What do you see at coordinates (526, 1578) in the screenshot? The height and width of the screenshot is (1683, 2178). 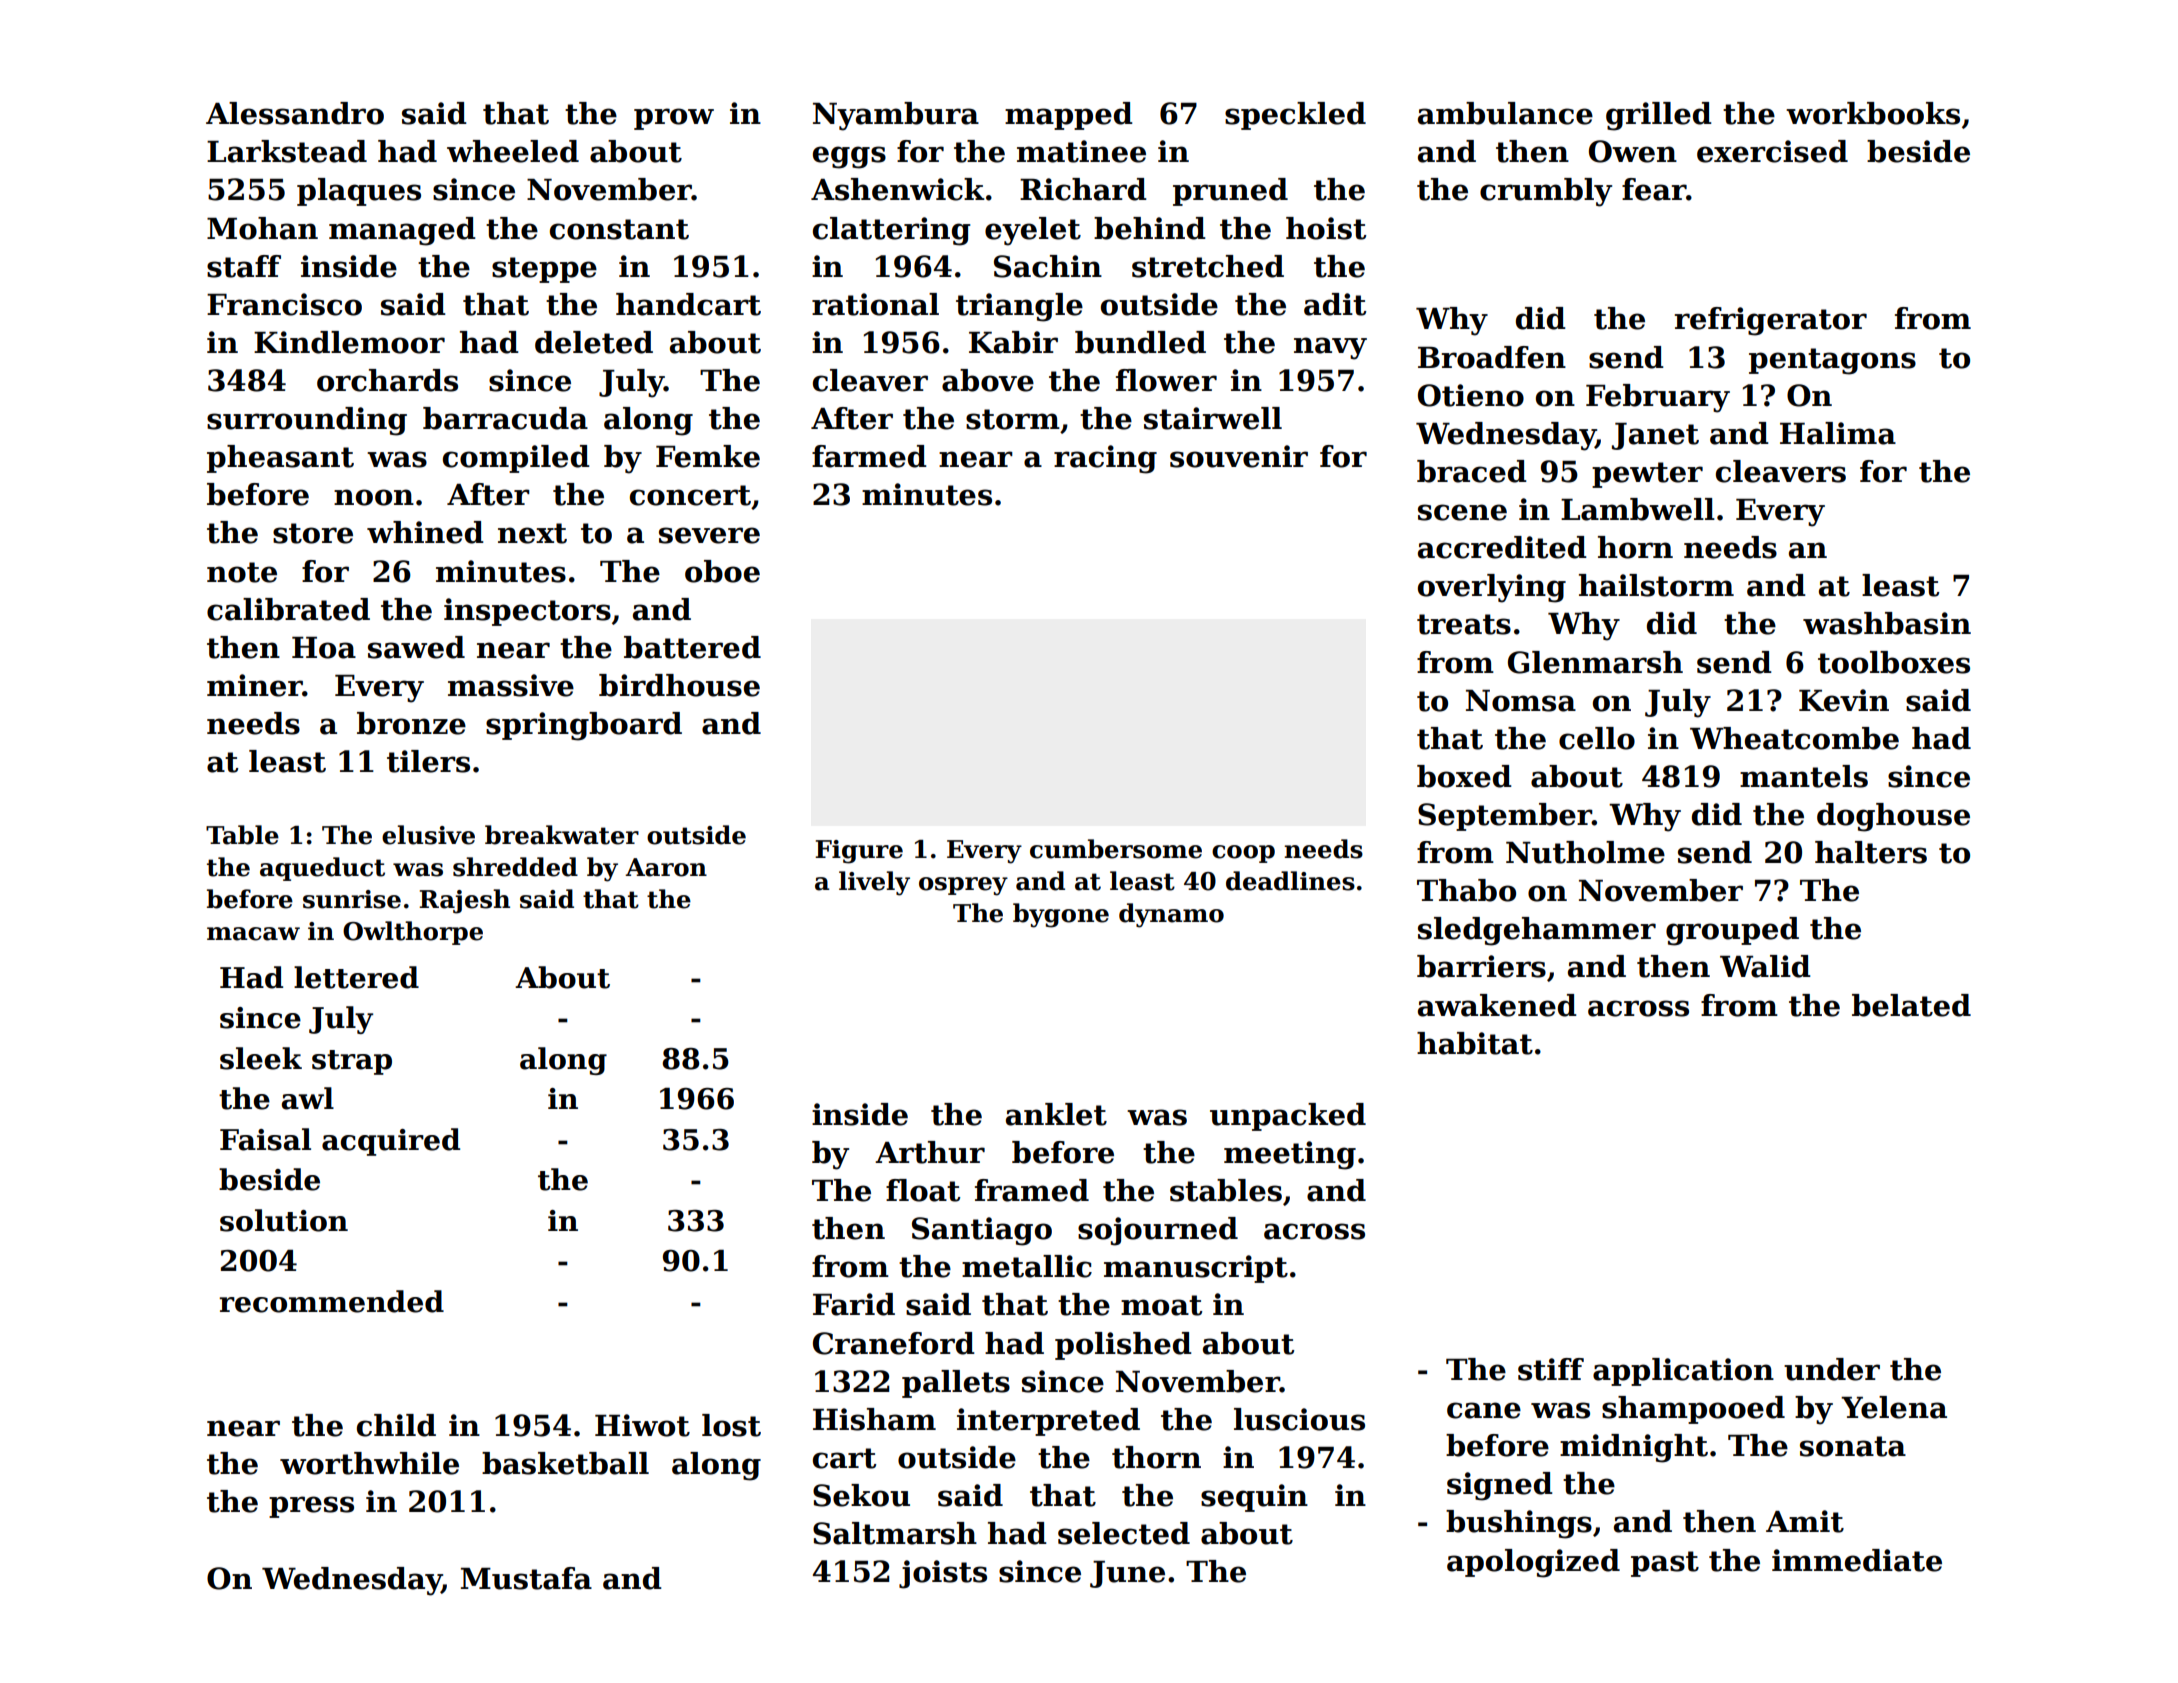 I see `Mustafa` at bounding box center [526, 1578].
